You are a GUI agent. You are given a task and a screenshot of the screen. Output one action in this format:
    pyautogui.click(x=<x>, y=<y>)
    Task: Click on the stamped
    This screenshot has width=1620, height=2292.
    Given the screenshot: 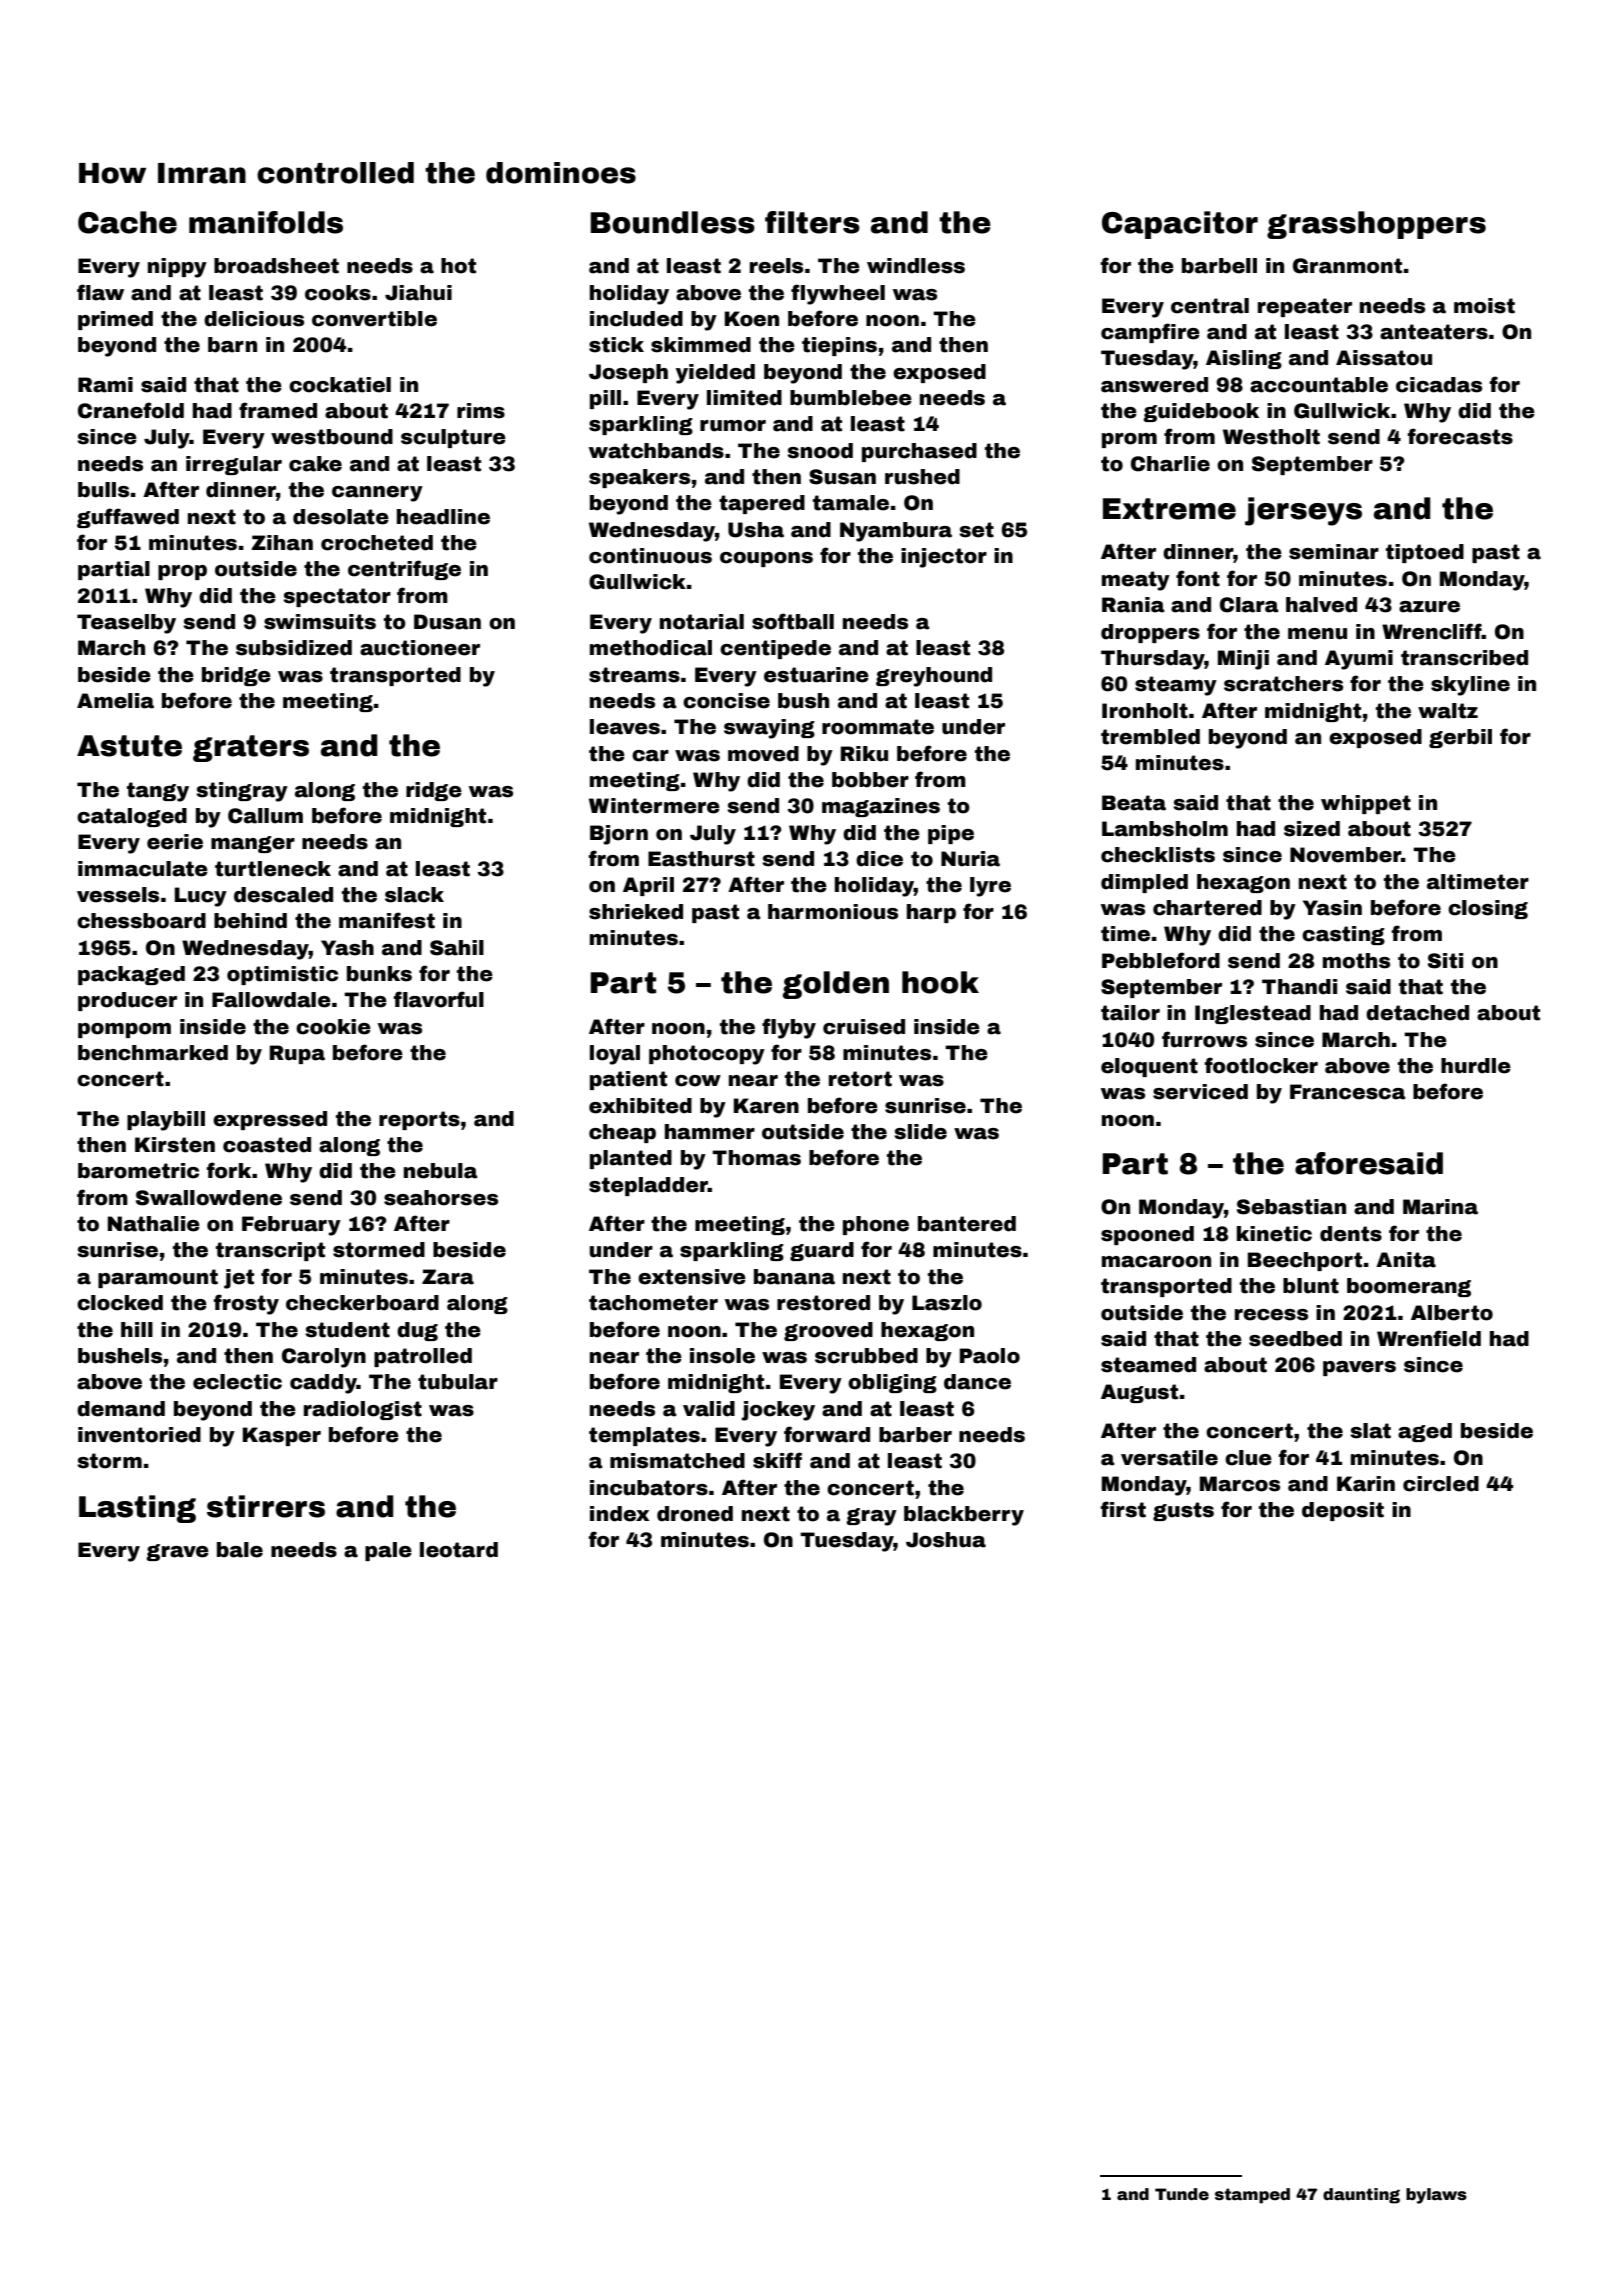 What is the action you would take?
    pyautogui.click(x=1252, y=2196)
